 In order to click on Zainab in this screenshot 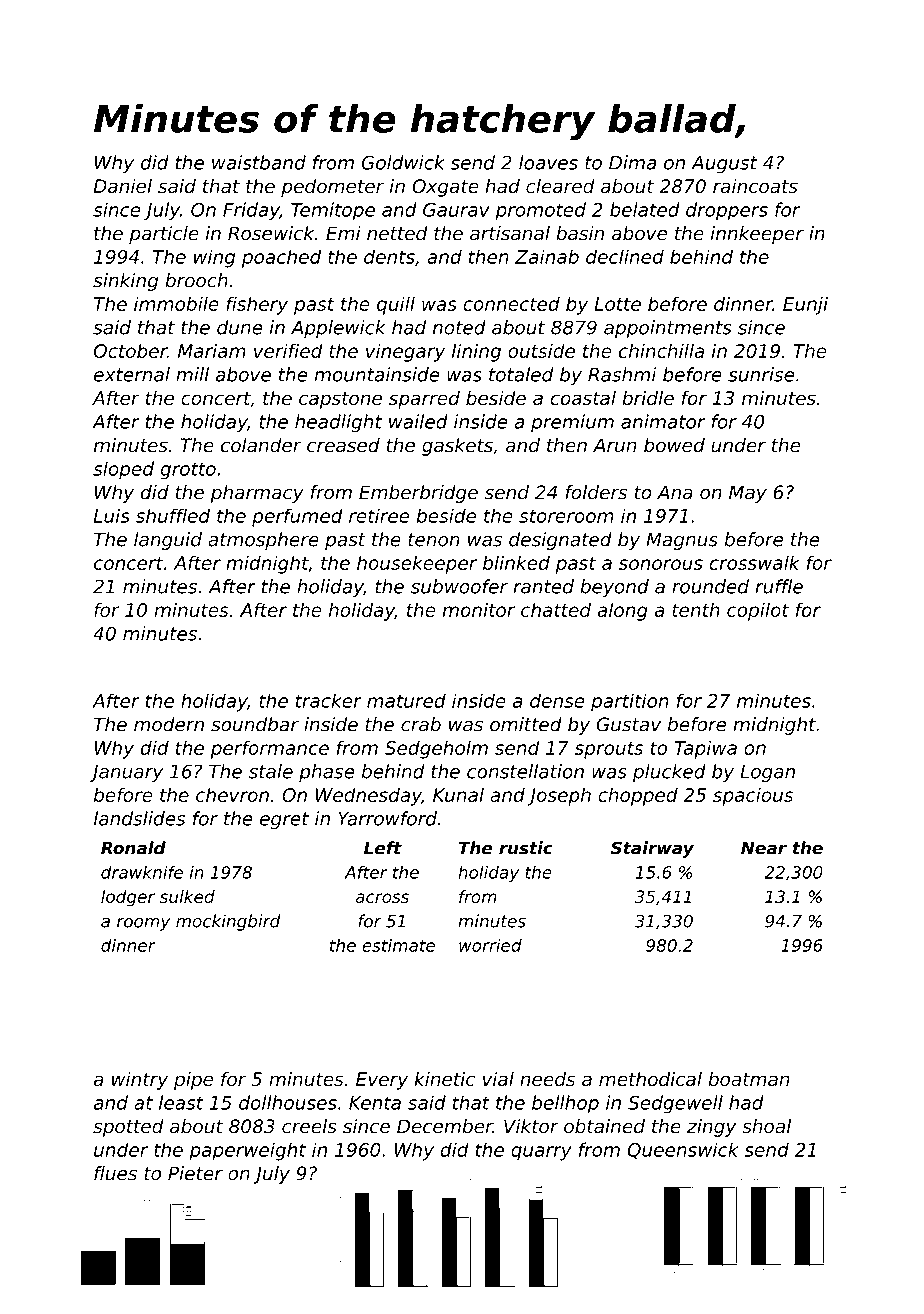, I will do `click(547, 256)`.
